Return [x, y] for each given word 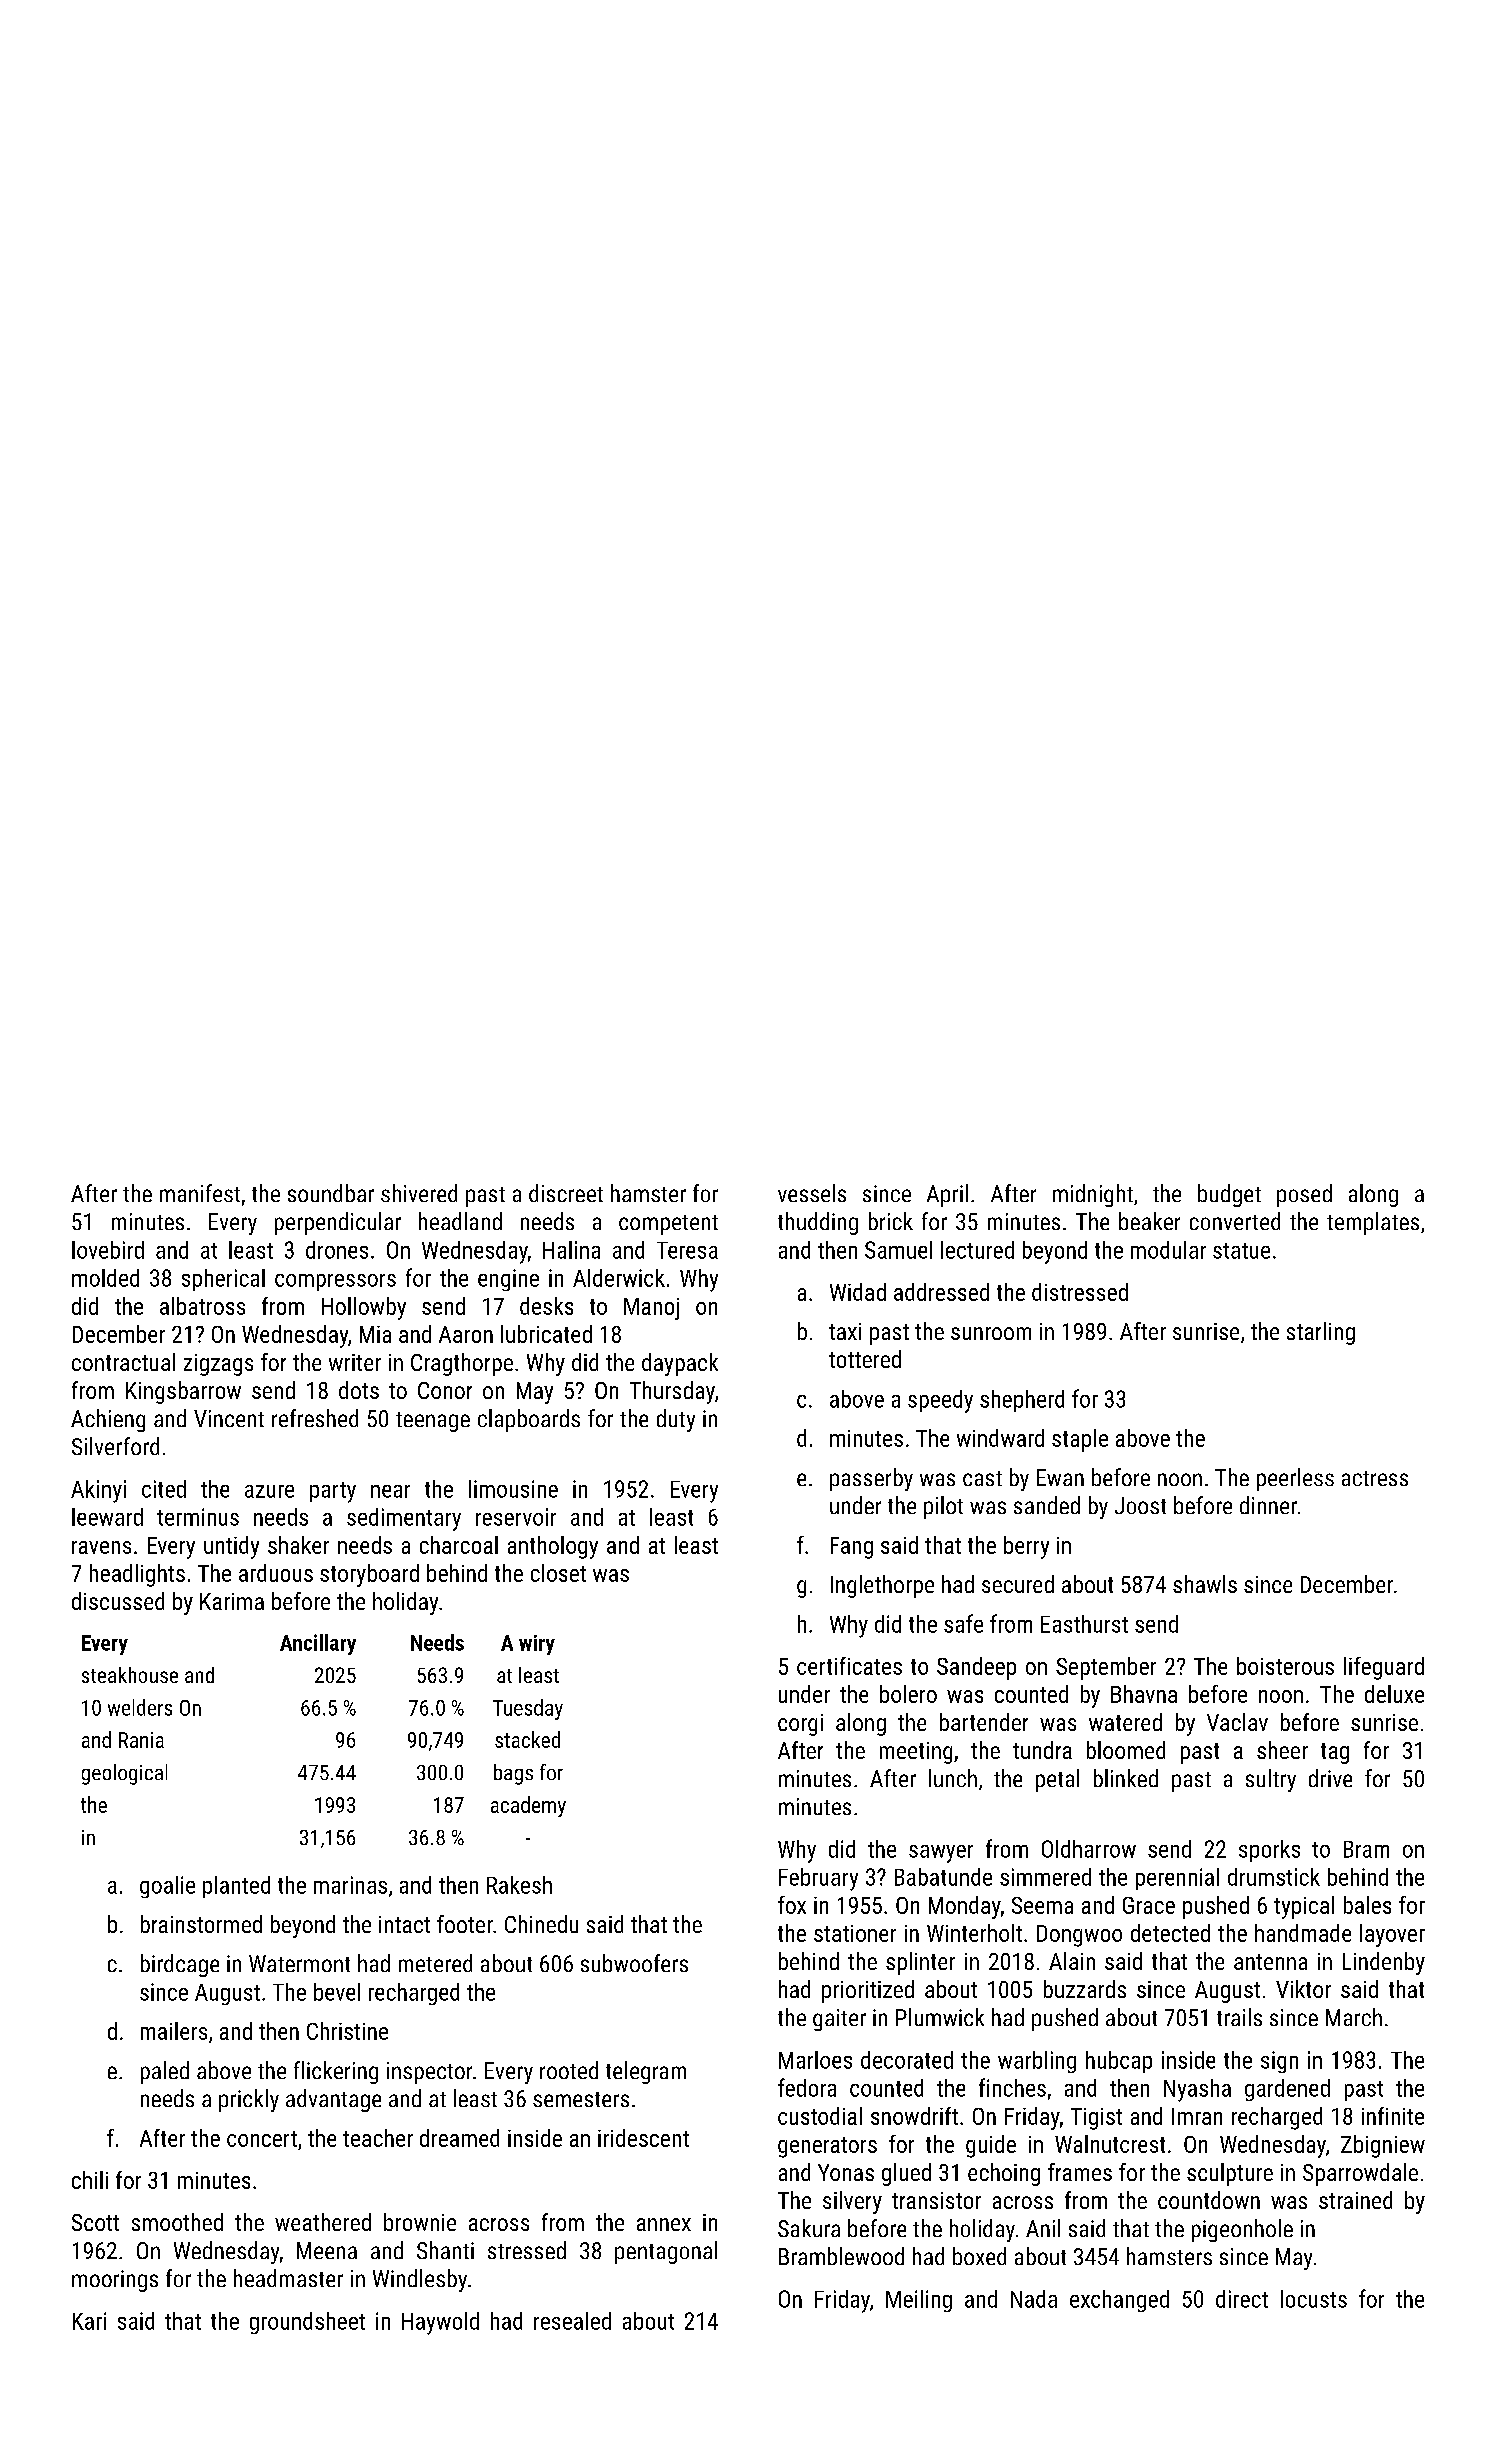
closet [558, 1573]
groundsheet [307, 2323]
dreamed [459, 2138]
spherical [223, 1280]
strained [1355, 2200]
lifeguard [1384, 1668]
